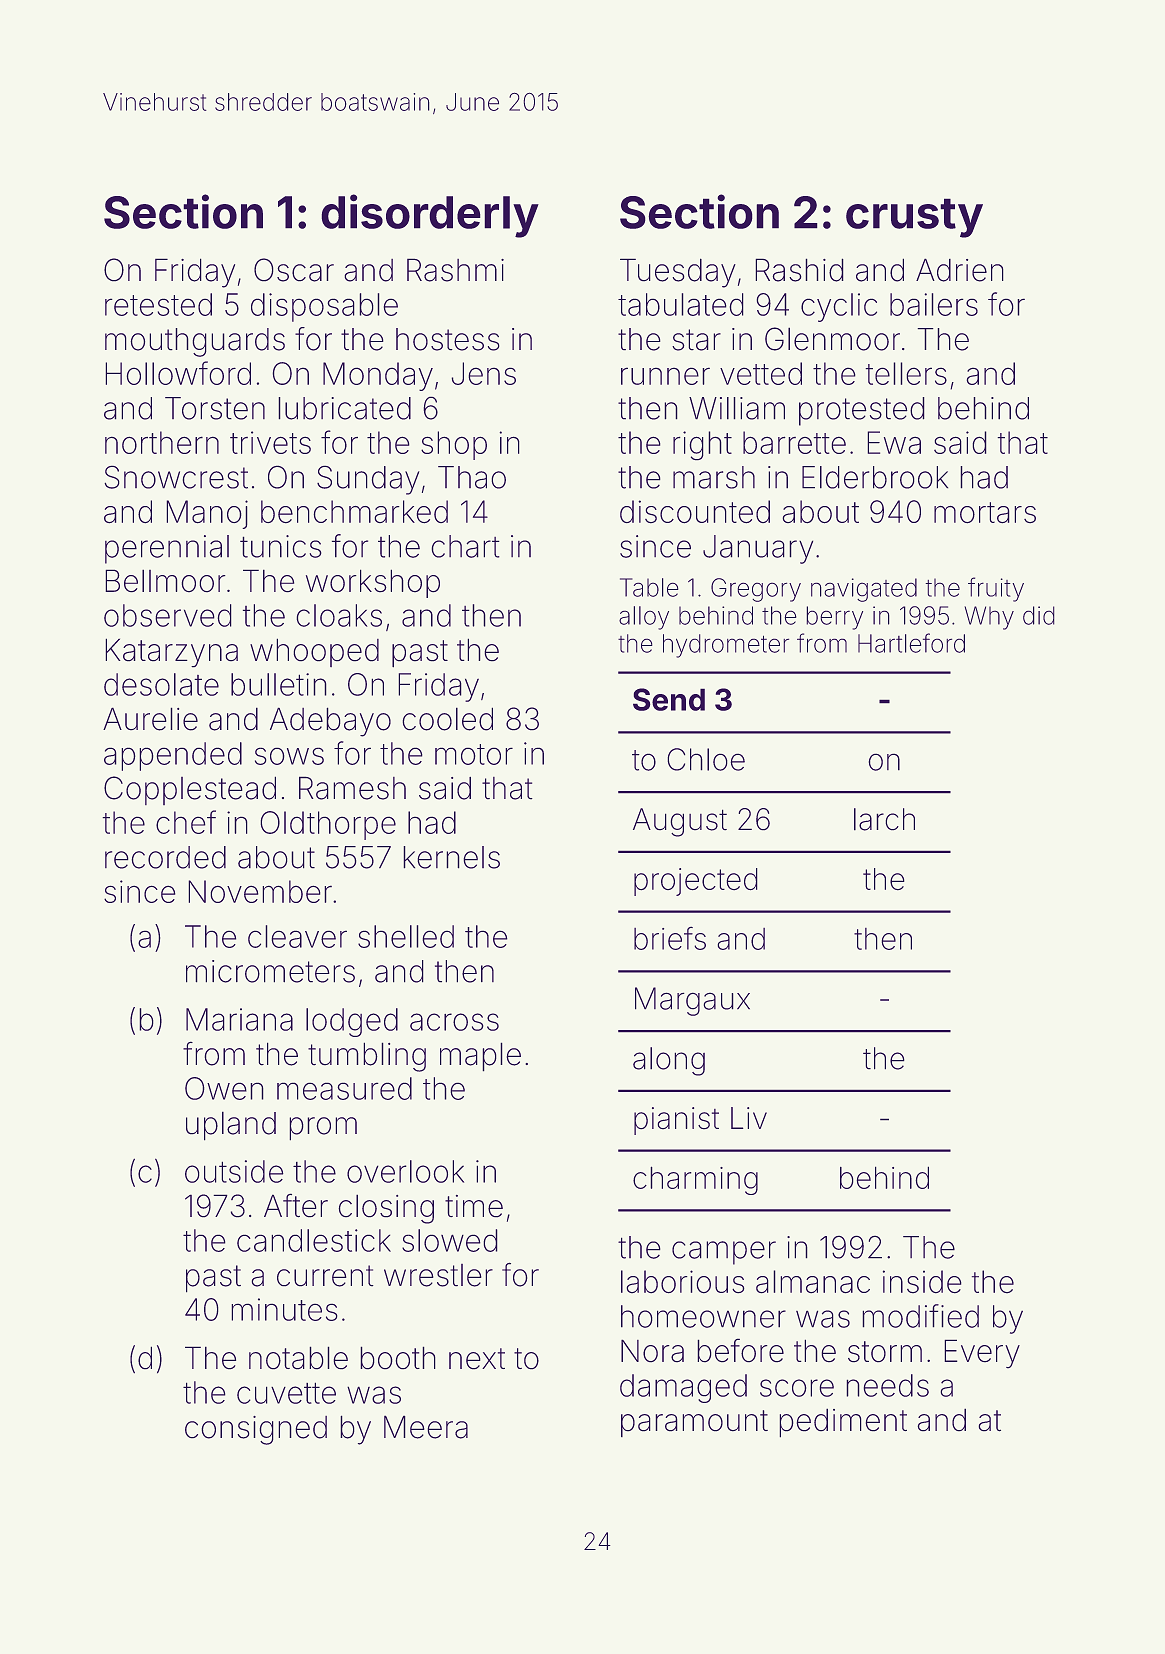  Describe the element at coordinates (280, 546) in the screenshot. I see `tunics` at that location.
